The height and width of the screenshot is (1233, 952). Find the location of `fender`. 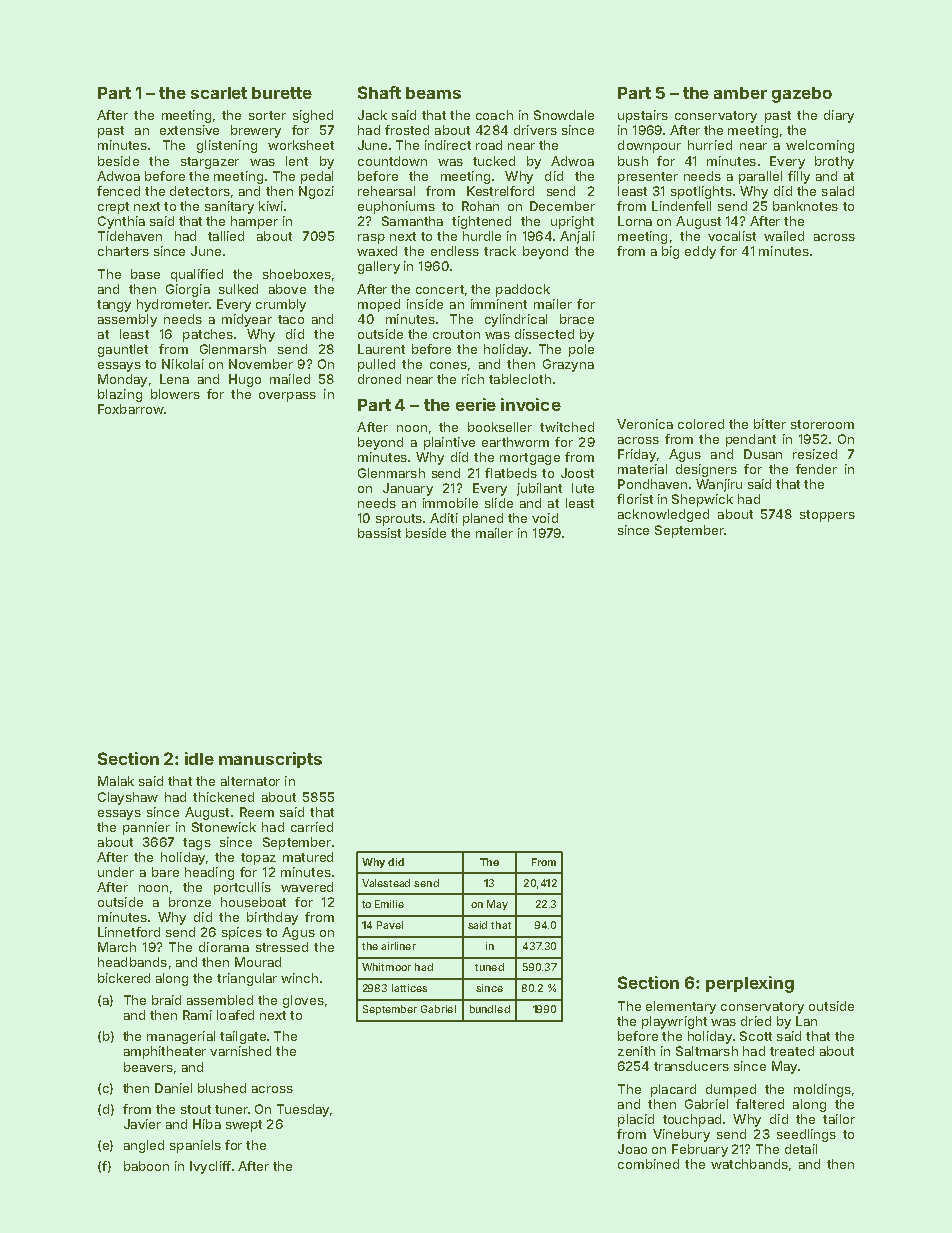

fender is located at coordinates (816, 469).
